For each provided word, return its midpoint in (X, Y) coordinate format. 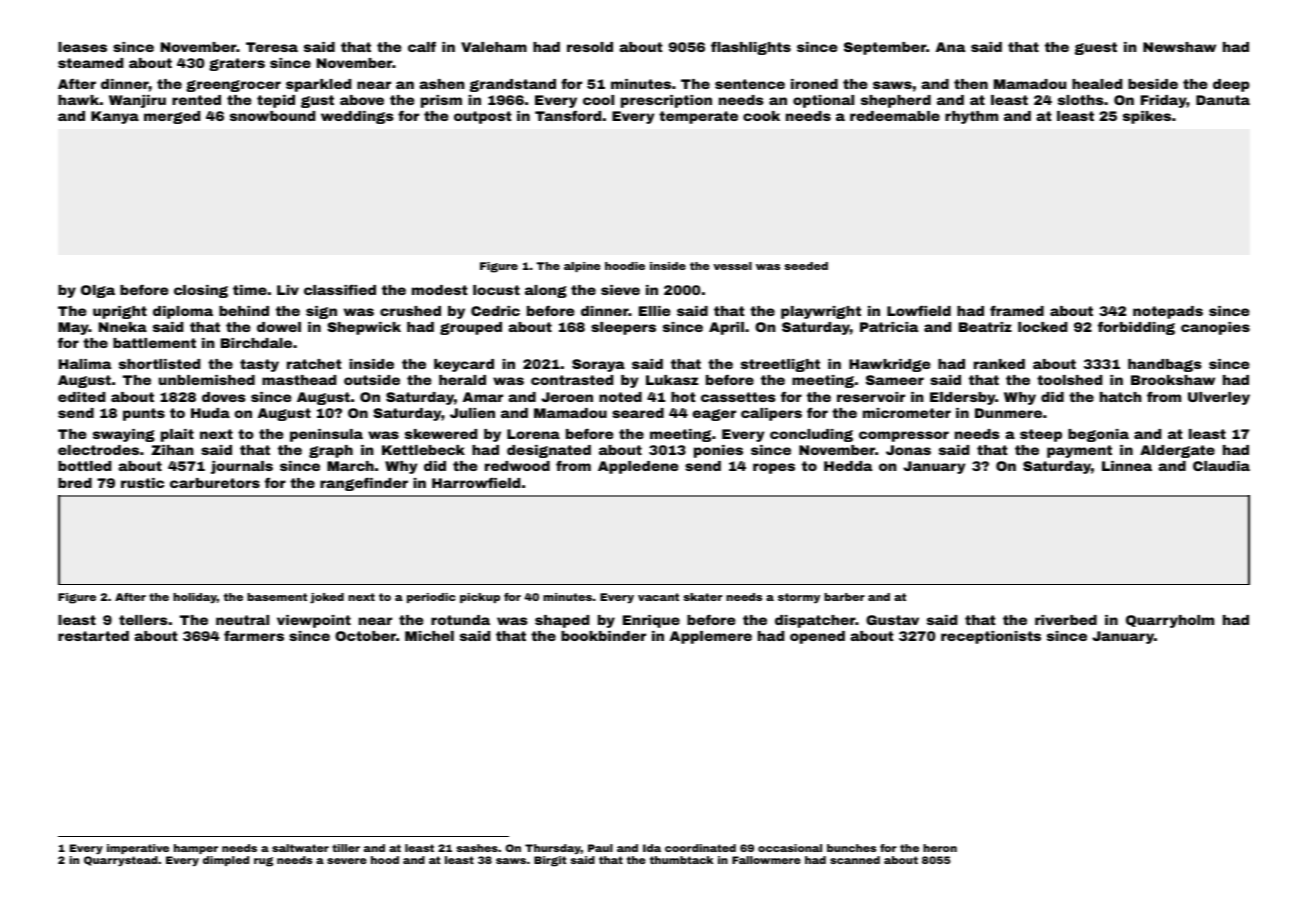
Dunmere (1008, 413)
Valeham (494, 47)
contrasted (572, 380)
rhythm (971, 117)
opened (817, 637)
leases (82, 47)
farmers (254, 635)
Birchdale (256, 343)
